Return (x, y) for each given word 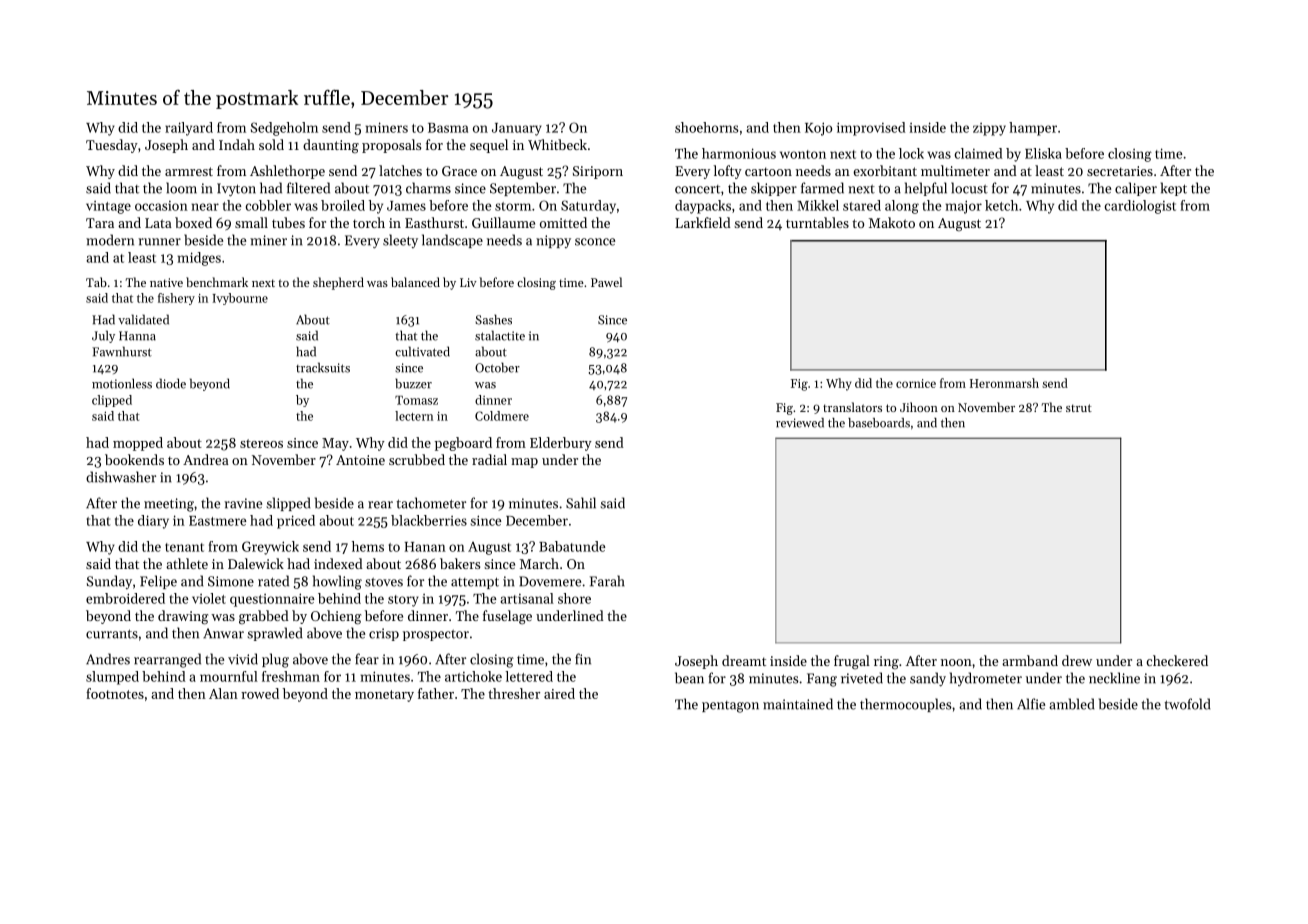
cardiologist (1140, 207)
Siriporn (598, 172)
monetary (384, 696)
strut (1079, 408)
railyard (189, 129)
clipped (112, 401)
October (497, 367)
